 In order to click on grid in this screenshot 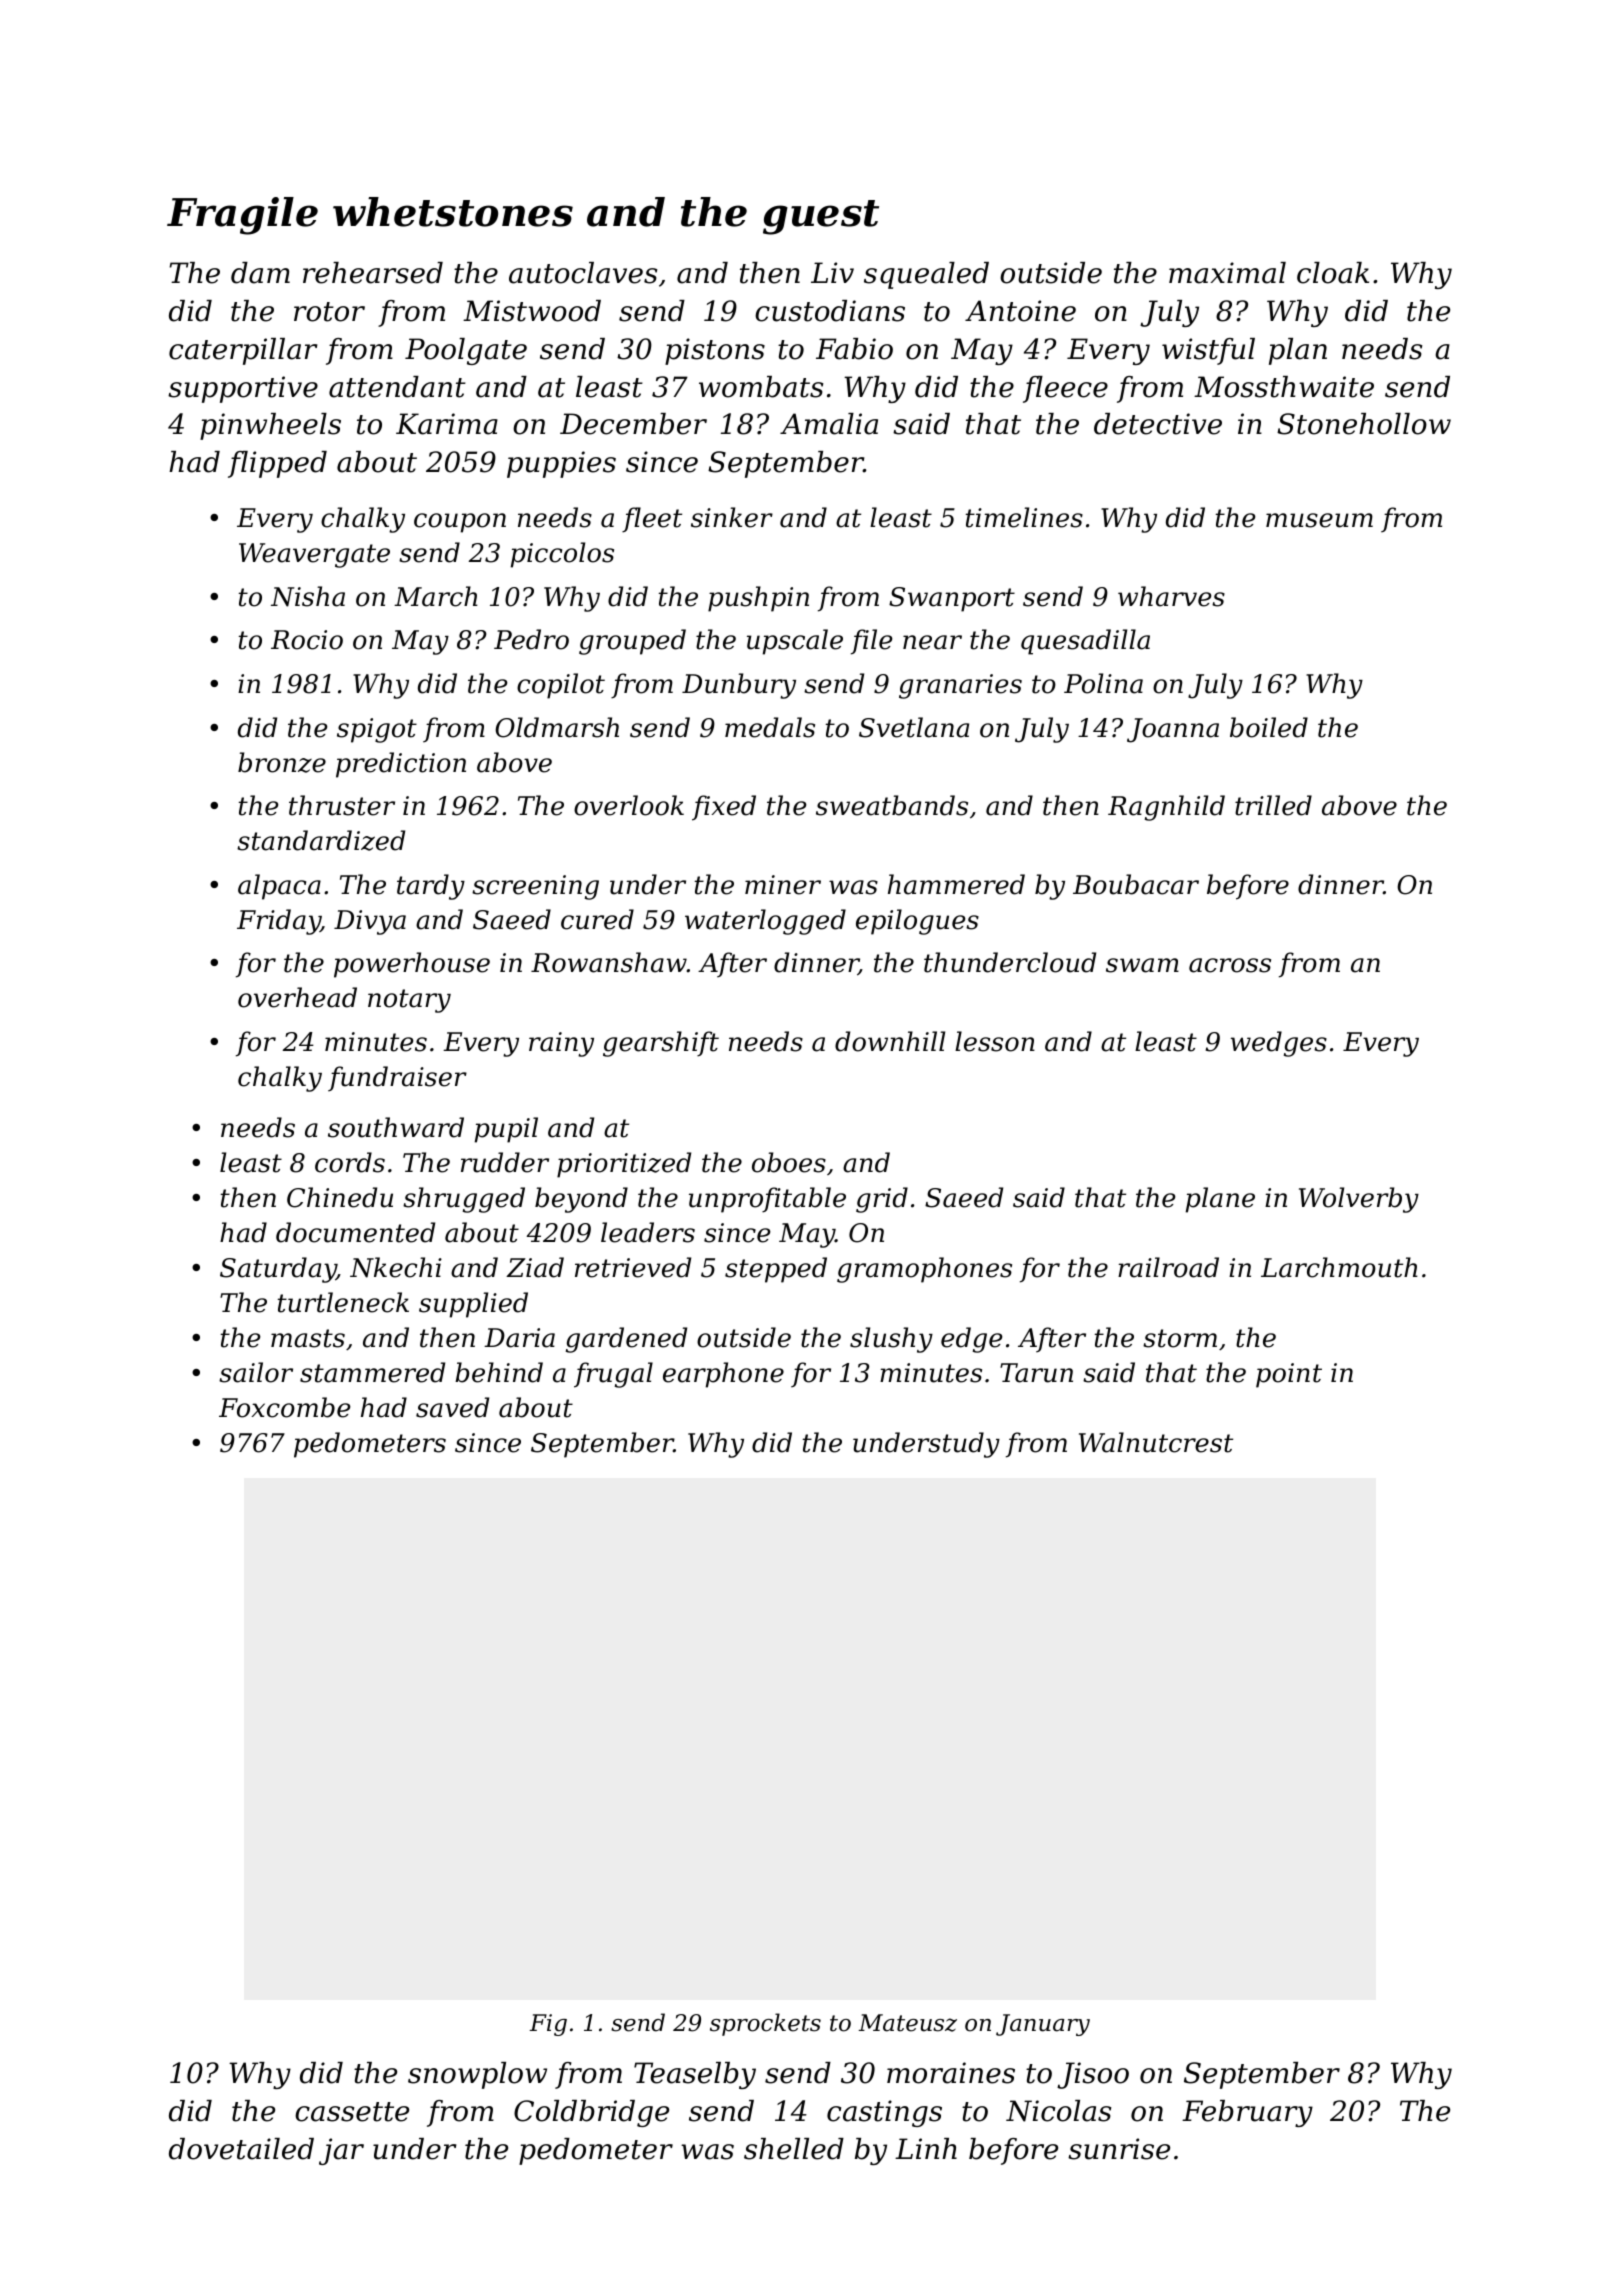, I will do `click(882, 1200)`.
